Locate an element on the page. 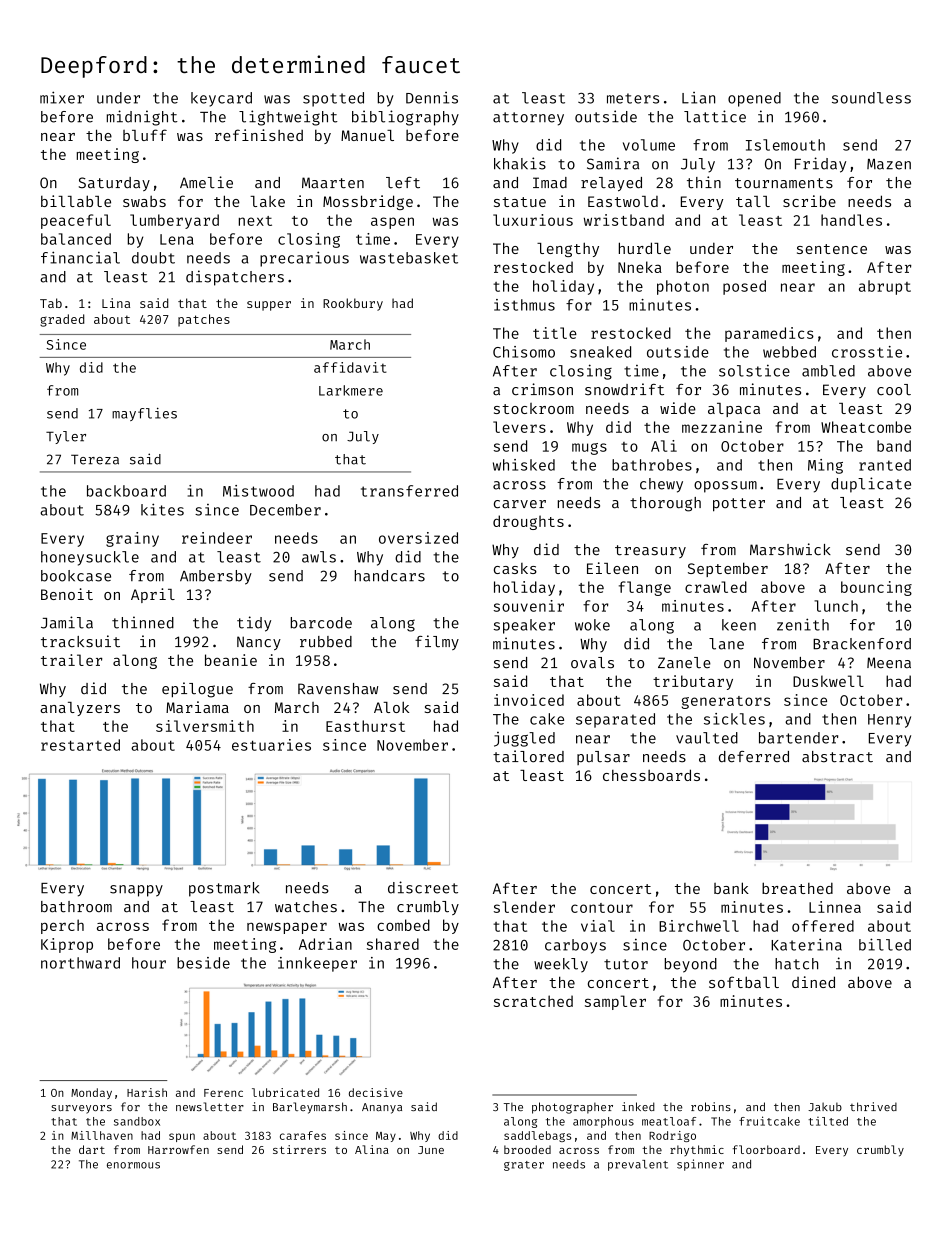 The width and height of the image is (952, 1233). whisked is located at coordinates (524, 465).
